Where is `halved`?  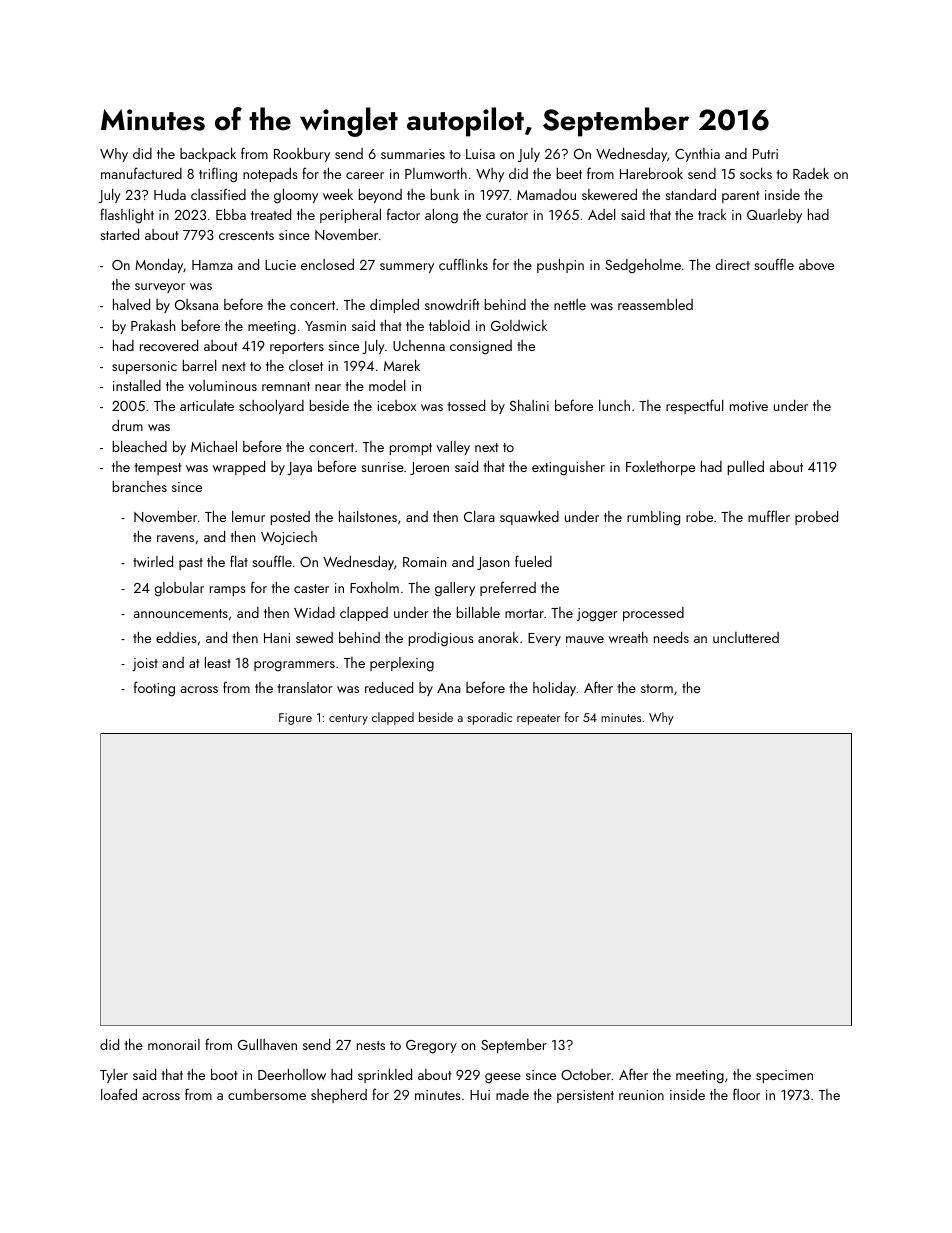
halved is located at coordinates (131, 304).
